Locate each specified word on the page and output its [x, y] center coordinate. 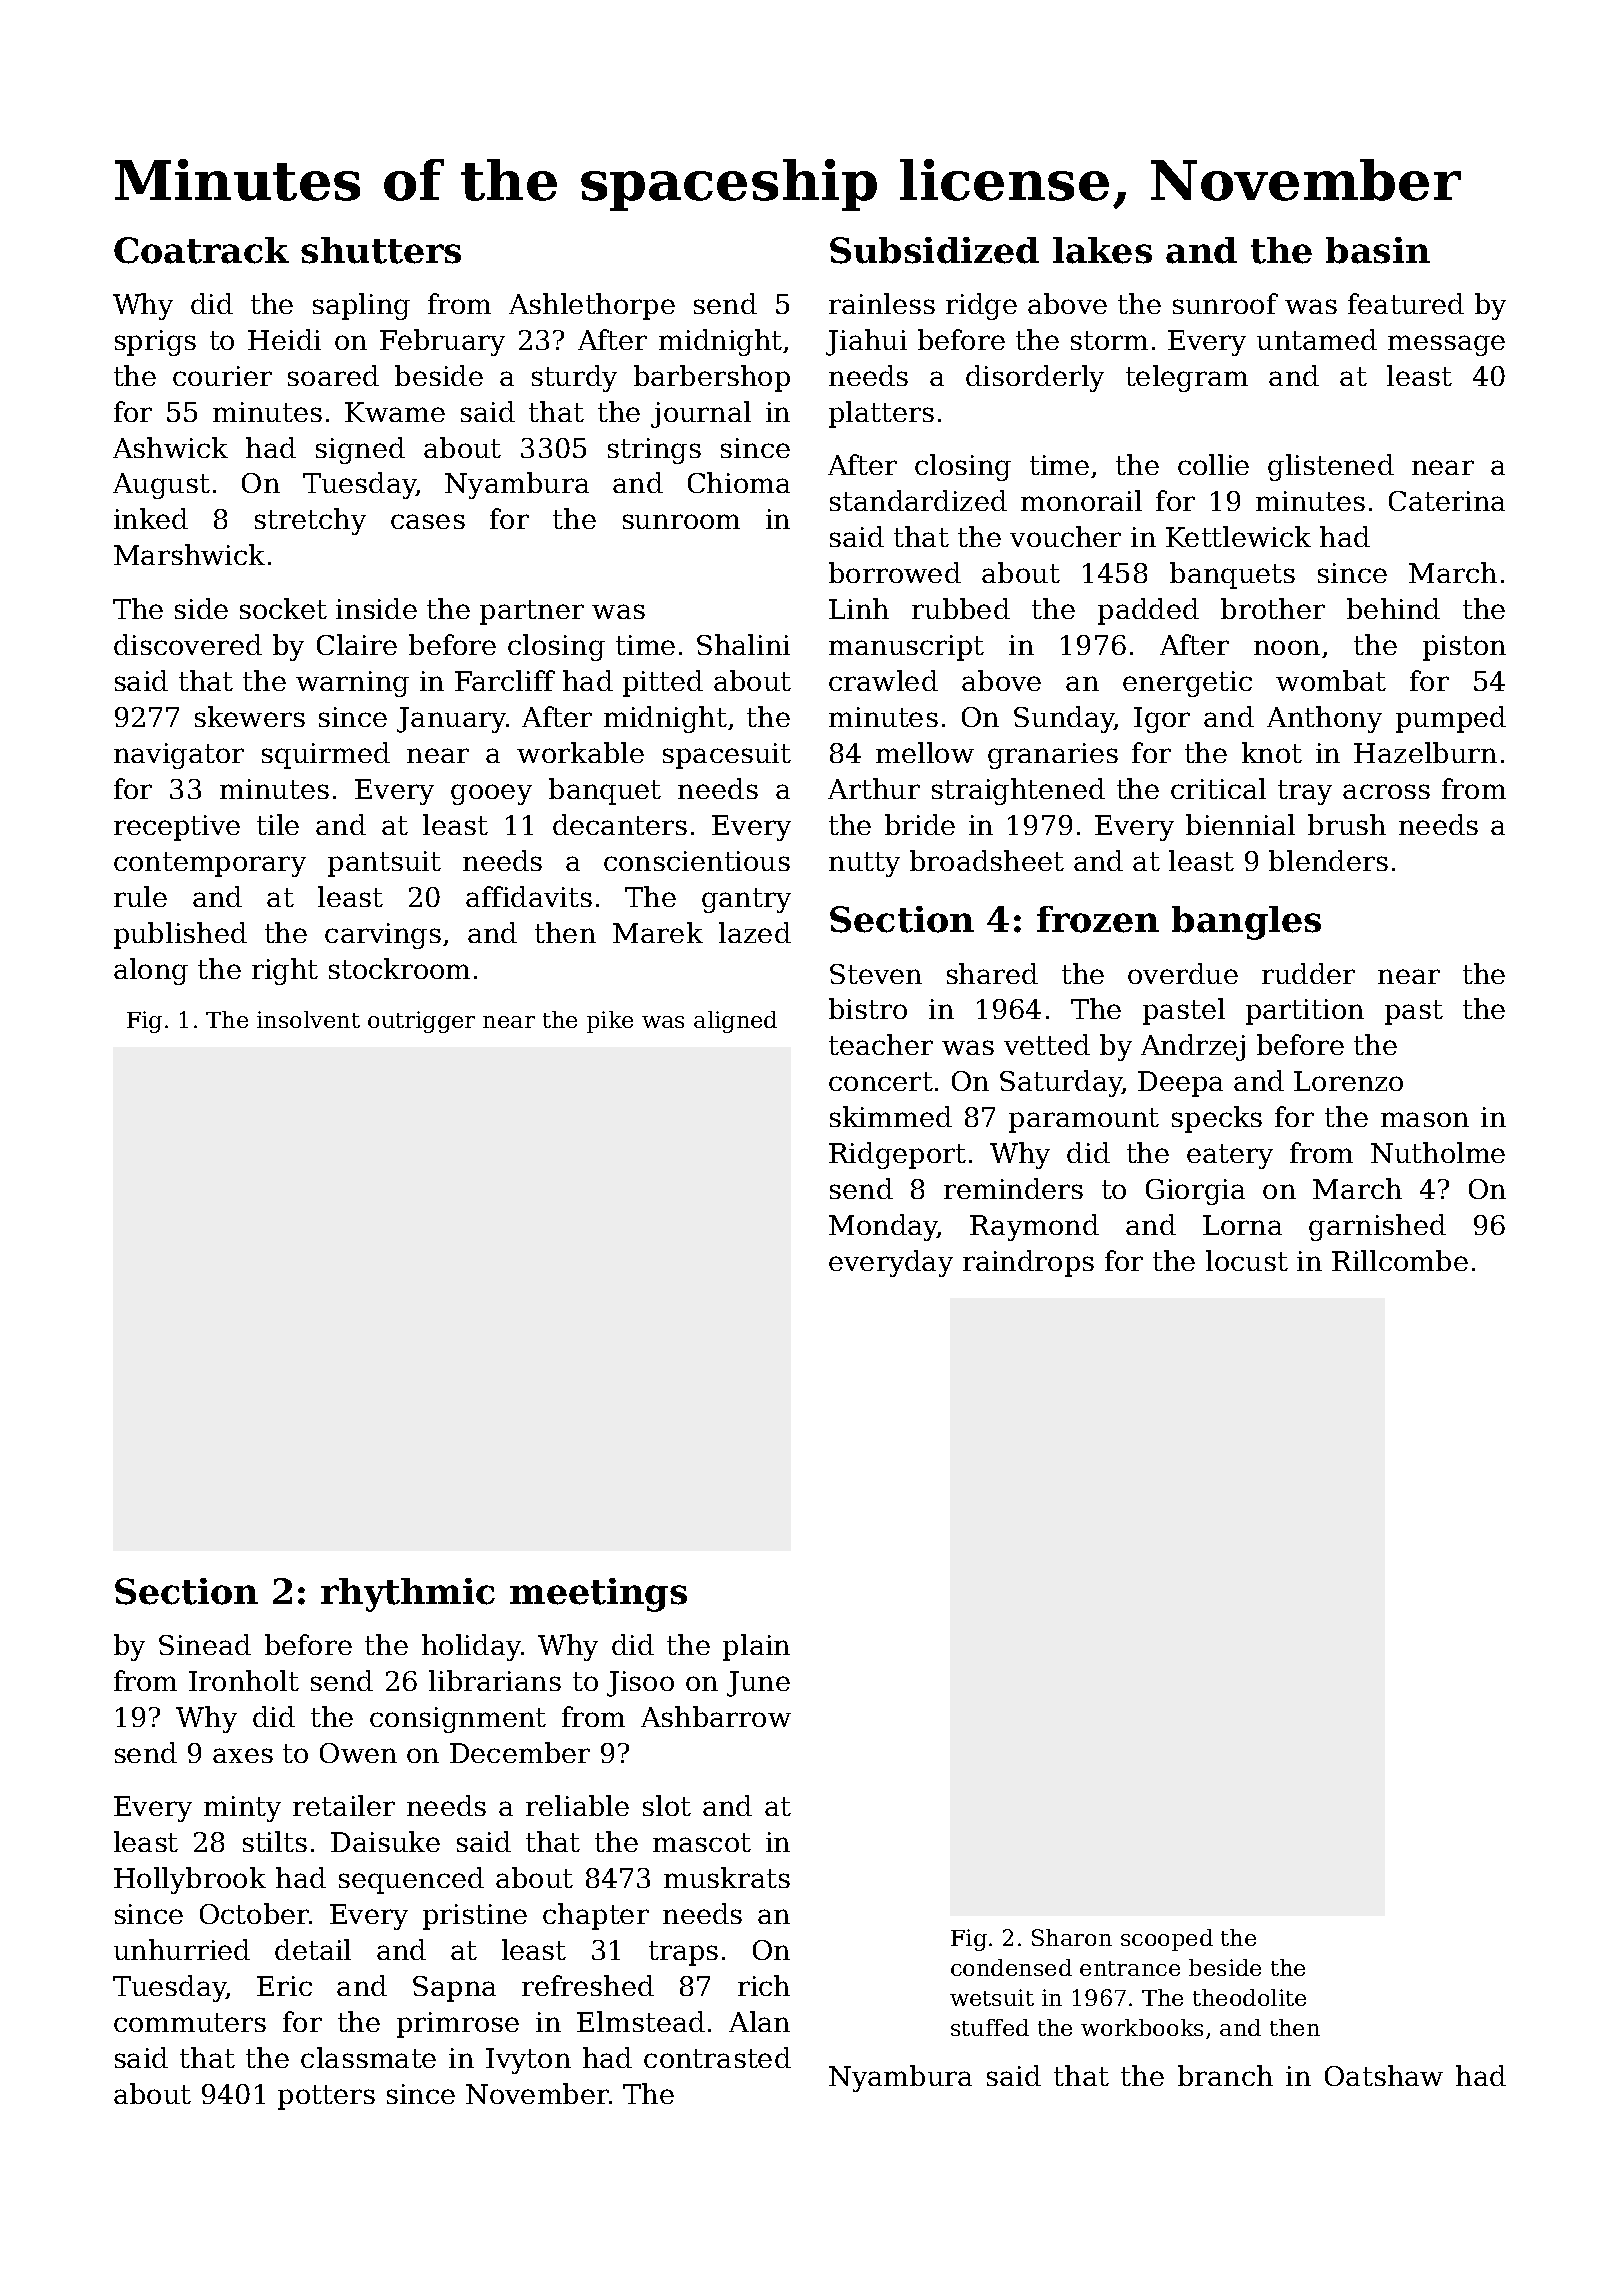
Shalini [743, 644]
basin [1378, 250]
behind [1393, 608]
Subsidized [934, 250]
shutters [381, 250]
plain [756, 1647]
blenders [1328, 860]
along [151, 971]
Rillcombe [1400, 1260]
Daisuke [385, 1841]
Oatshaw [1384, 2075]
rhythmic [408, 1595]
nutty [864, 864]
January [451, 720]
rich [764, 1985]
